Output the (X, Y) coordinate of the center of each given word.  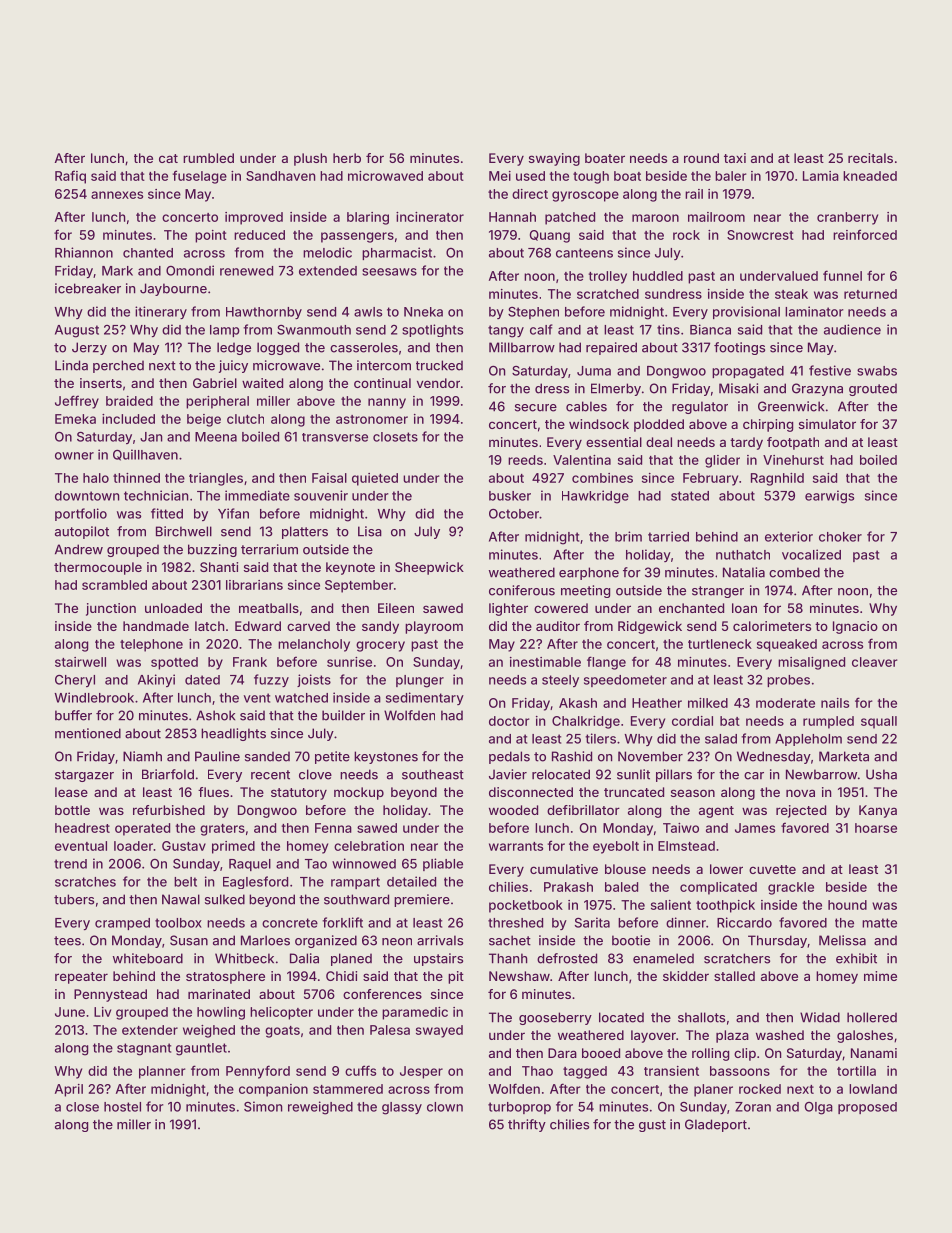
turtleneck (720, 644)
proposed (867, 1108)
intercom (384, 365)
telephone (151, 645)
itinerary (161, 312)
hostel (122, 1107)
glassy (402, 1108)
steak (791, 294)
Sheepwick (429, 568)
